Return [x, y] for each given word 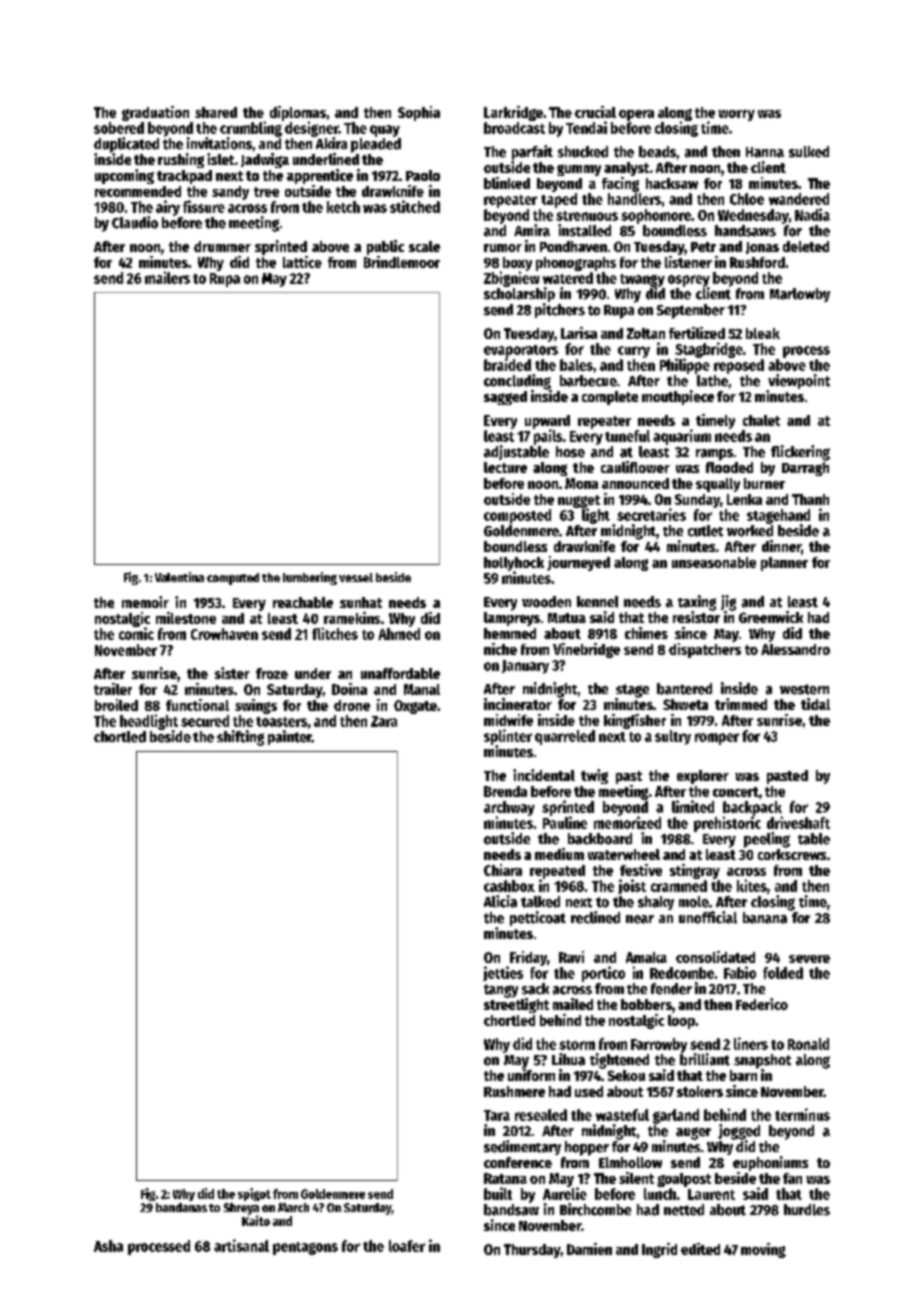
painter [290, 737]
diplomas [298, 113]
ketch [343, 207]
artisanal [241, 1245]
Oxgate [415, 707]
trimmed [741, 704]
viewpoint [799, 381]
